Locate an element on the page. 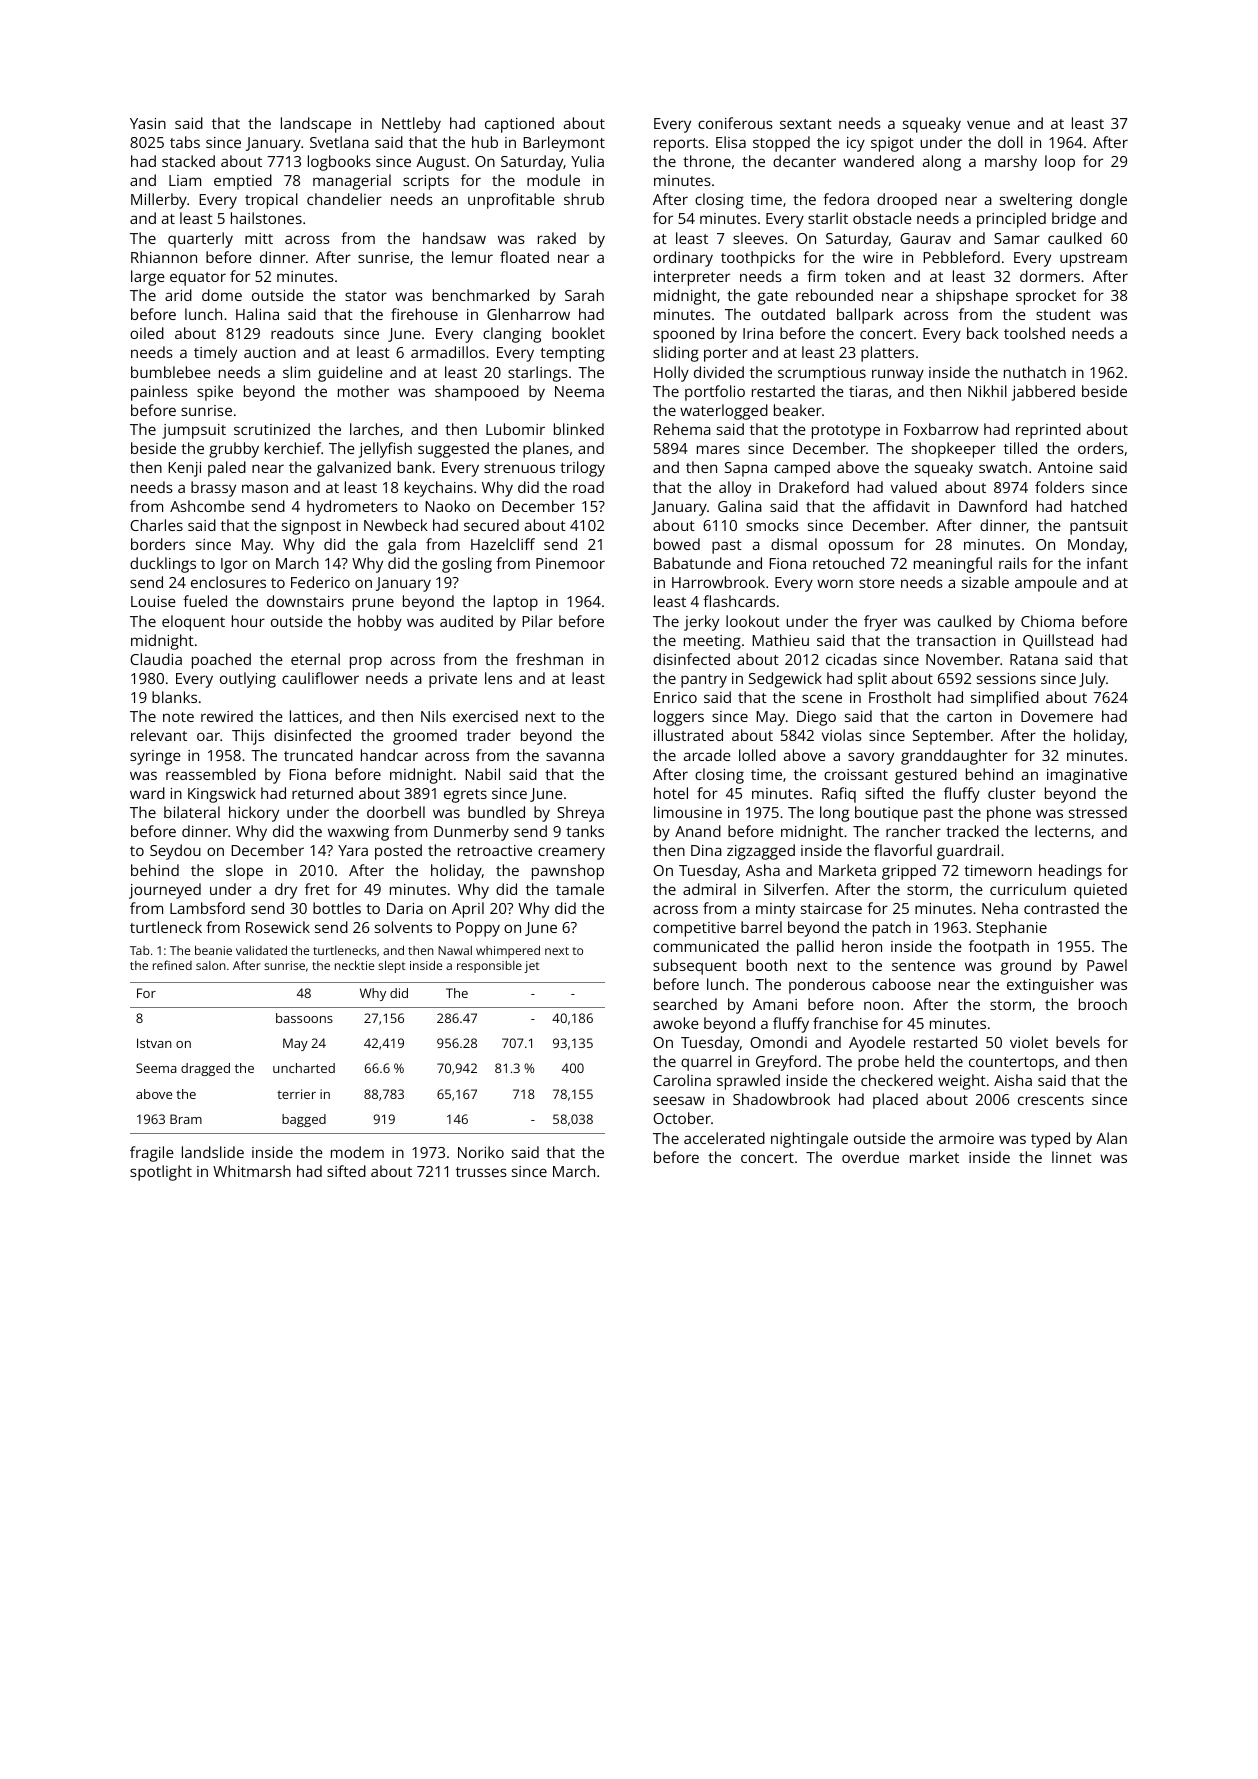 The width and height of the document is (1258, 1779). waxwing is located at coordinates (358, 833).
